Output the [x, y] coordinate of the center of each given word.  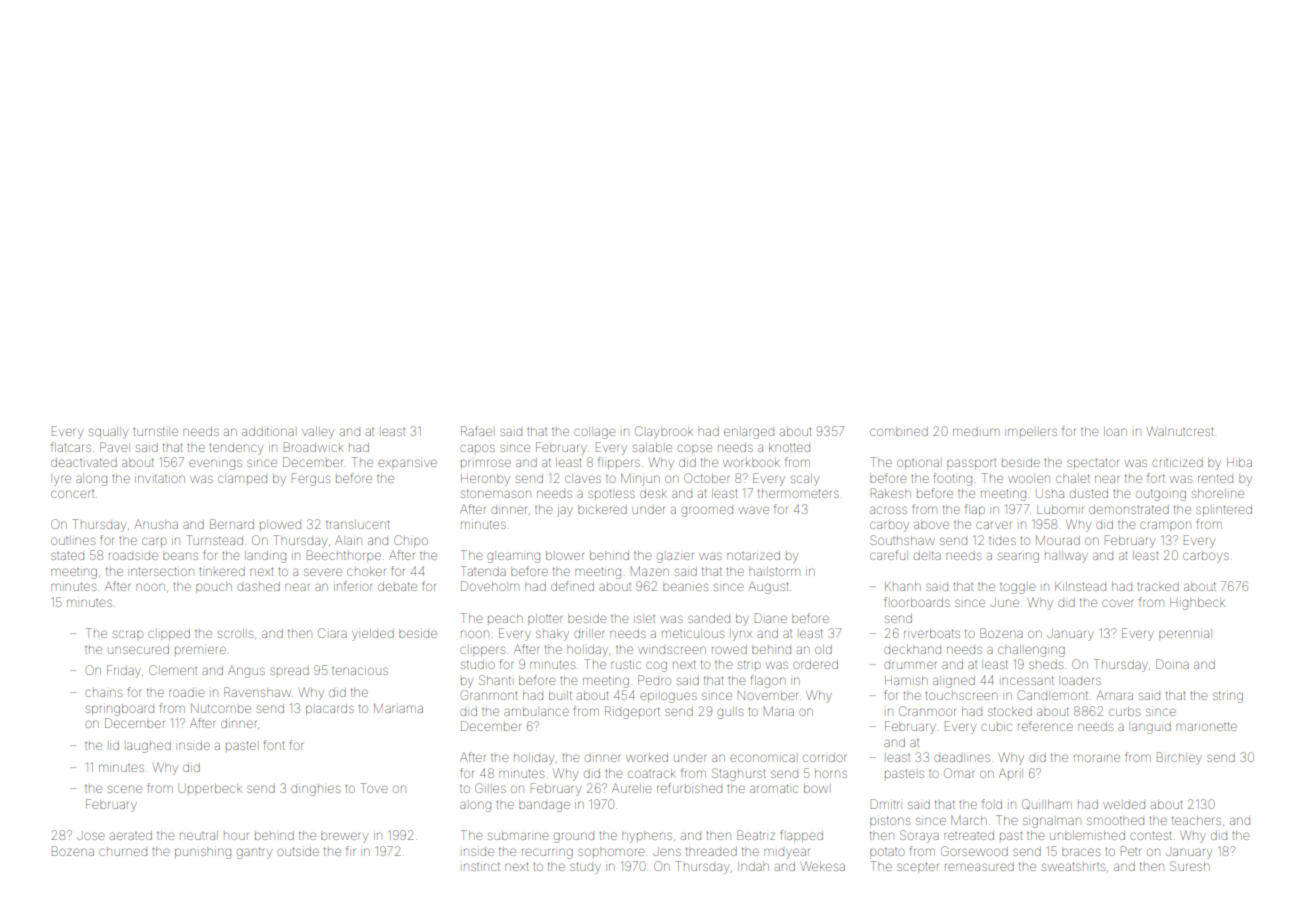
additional [268, 431]
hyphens [647, 837]
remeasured [979, 867]
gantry [254, 853]
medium [976, 432]
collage [594, 433]
